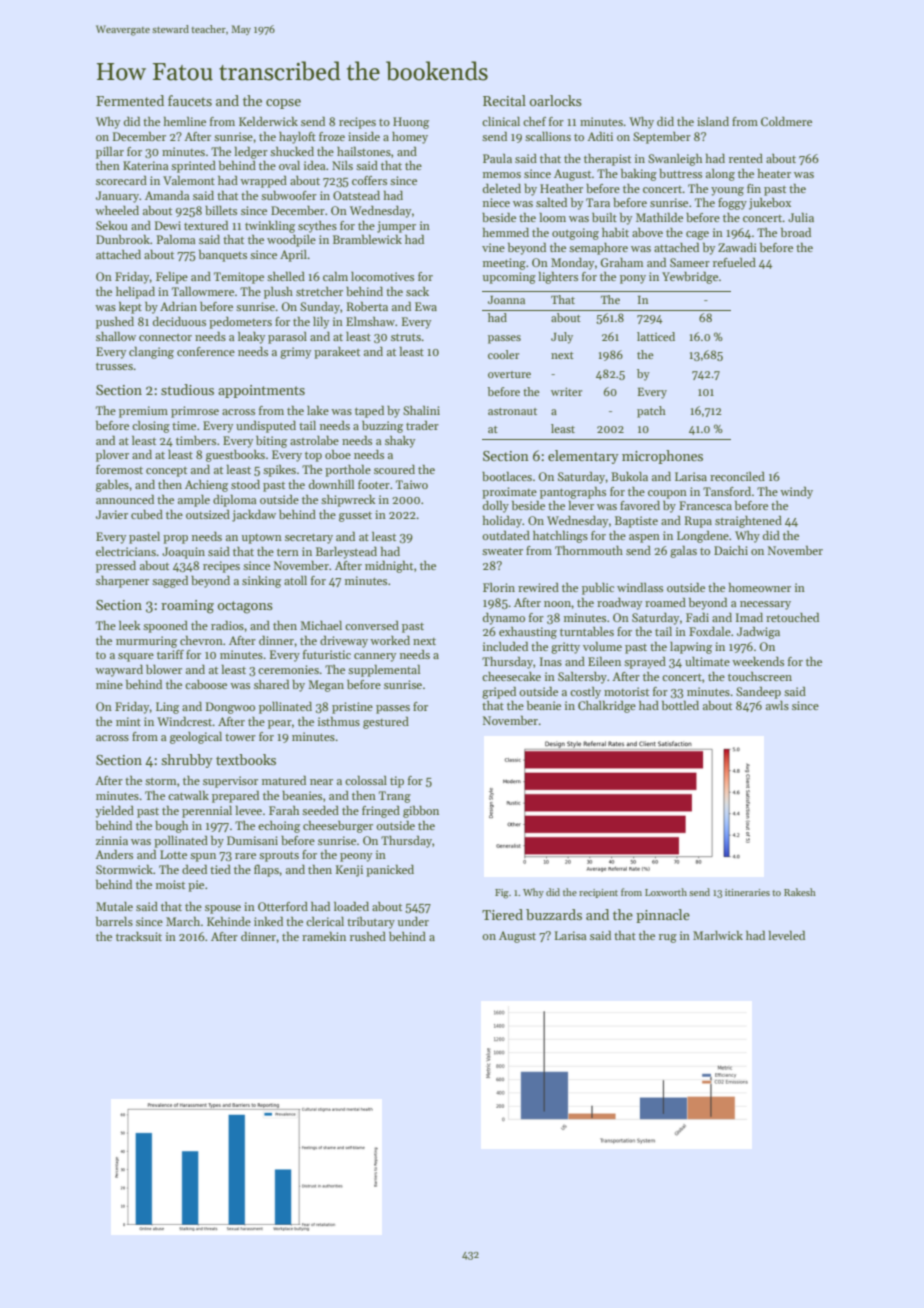 The height and width of the screenshot is (1308, 924). Describe the element at coordinates (114, 854) in the screenshot. I see `Anders` at that location.
